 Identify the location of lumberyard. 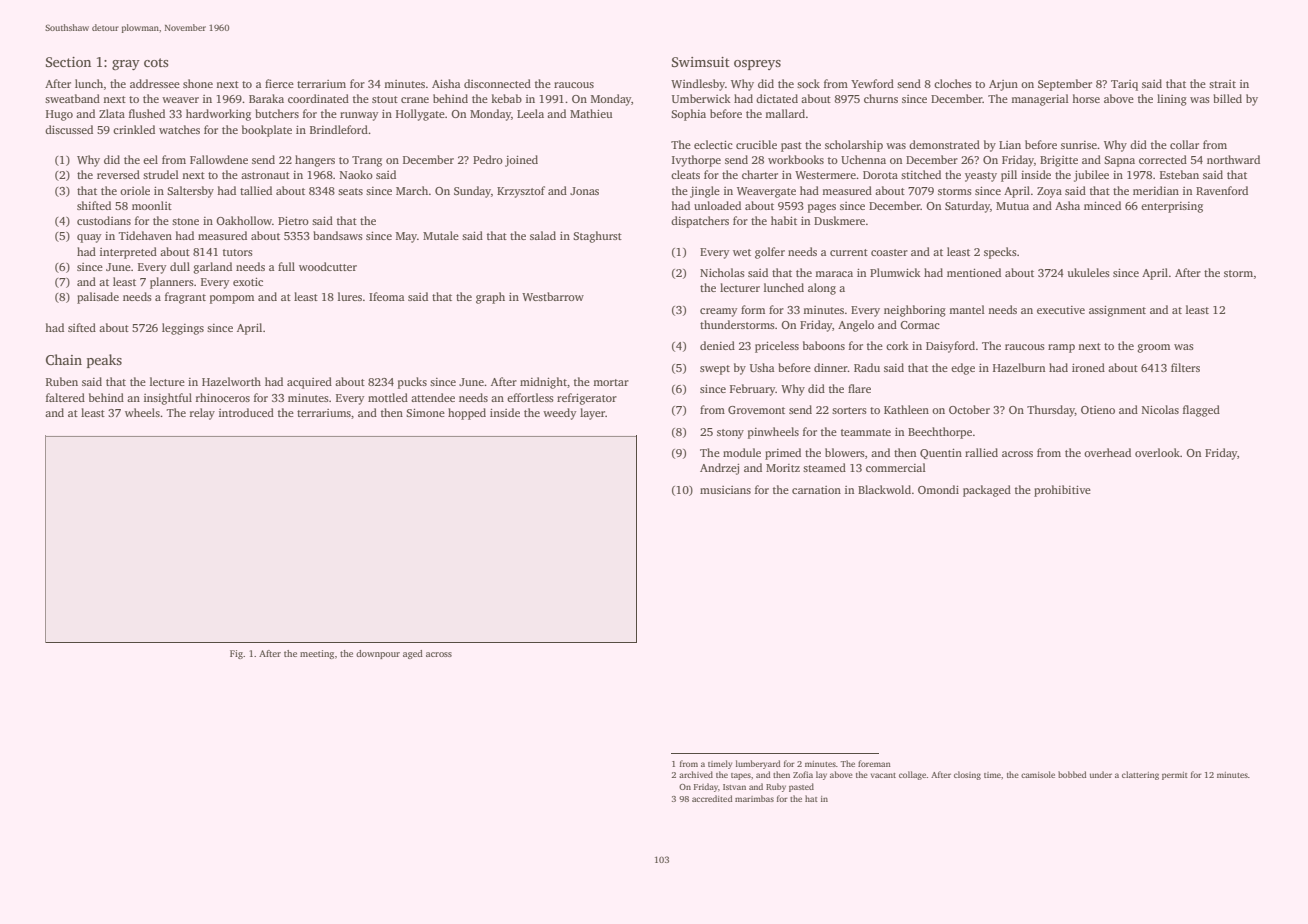
(758, 764).
